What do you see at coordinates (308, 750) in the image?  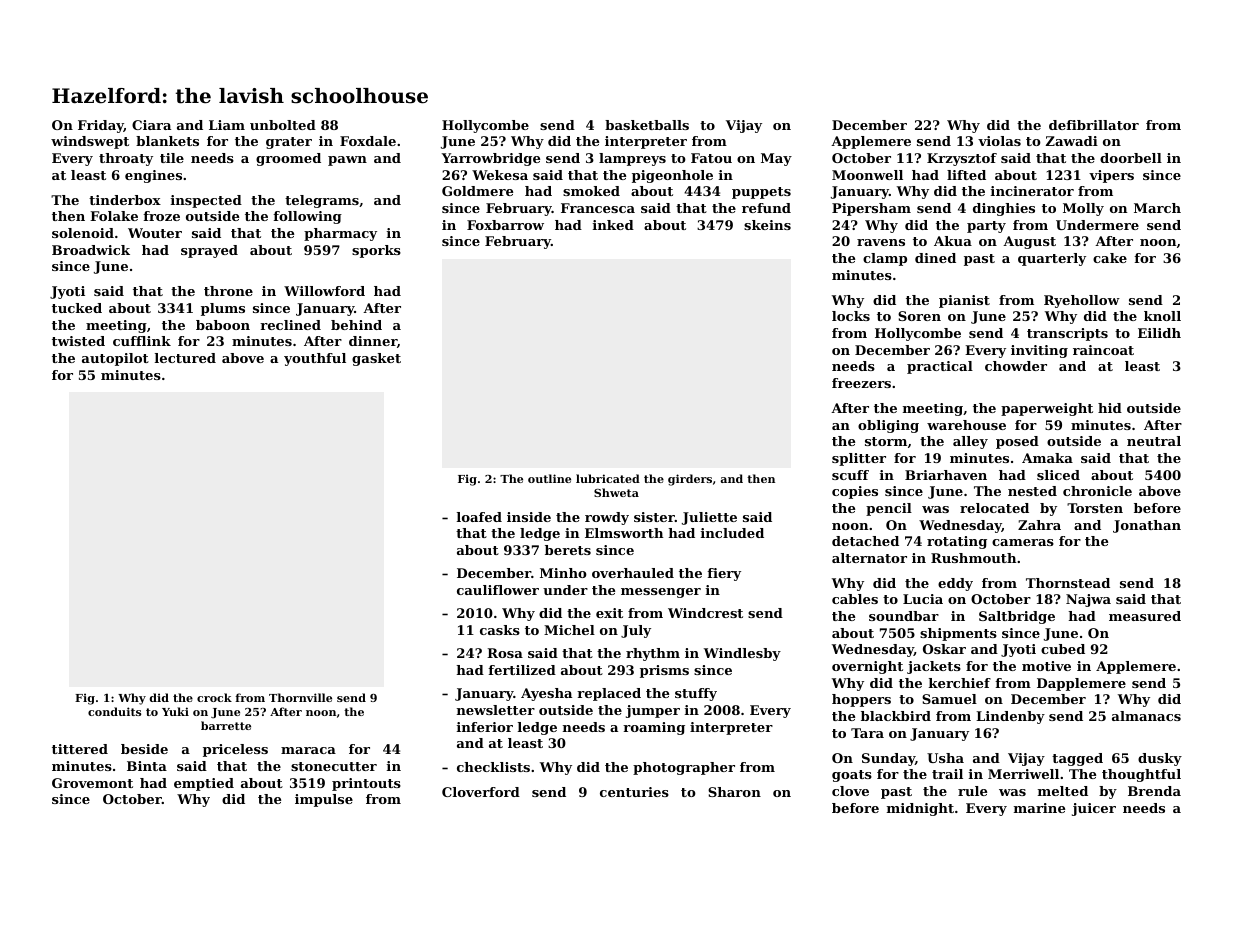 I see `maraca` at bounding box center [308, 750].
